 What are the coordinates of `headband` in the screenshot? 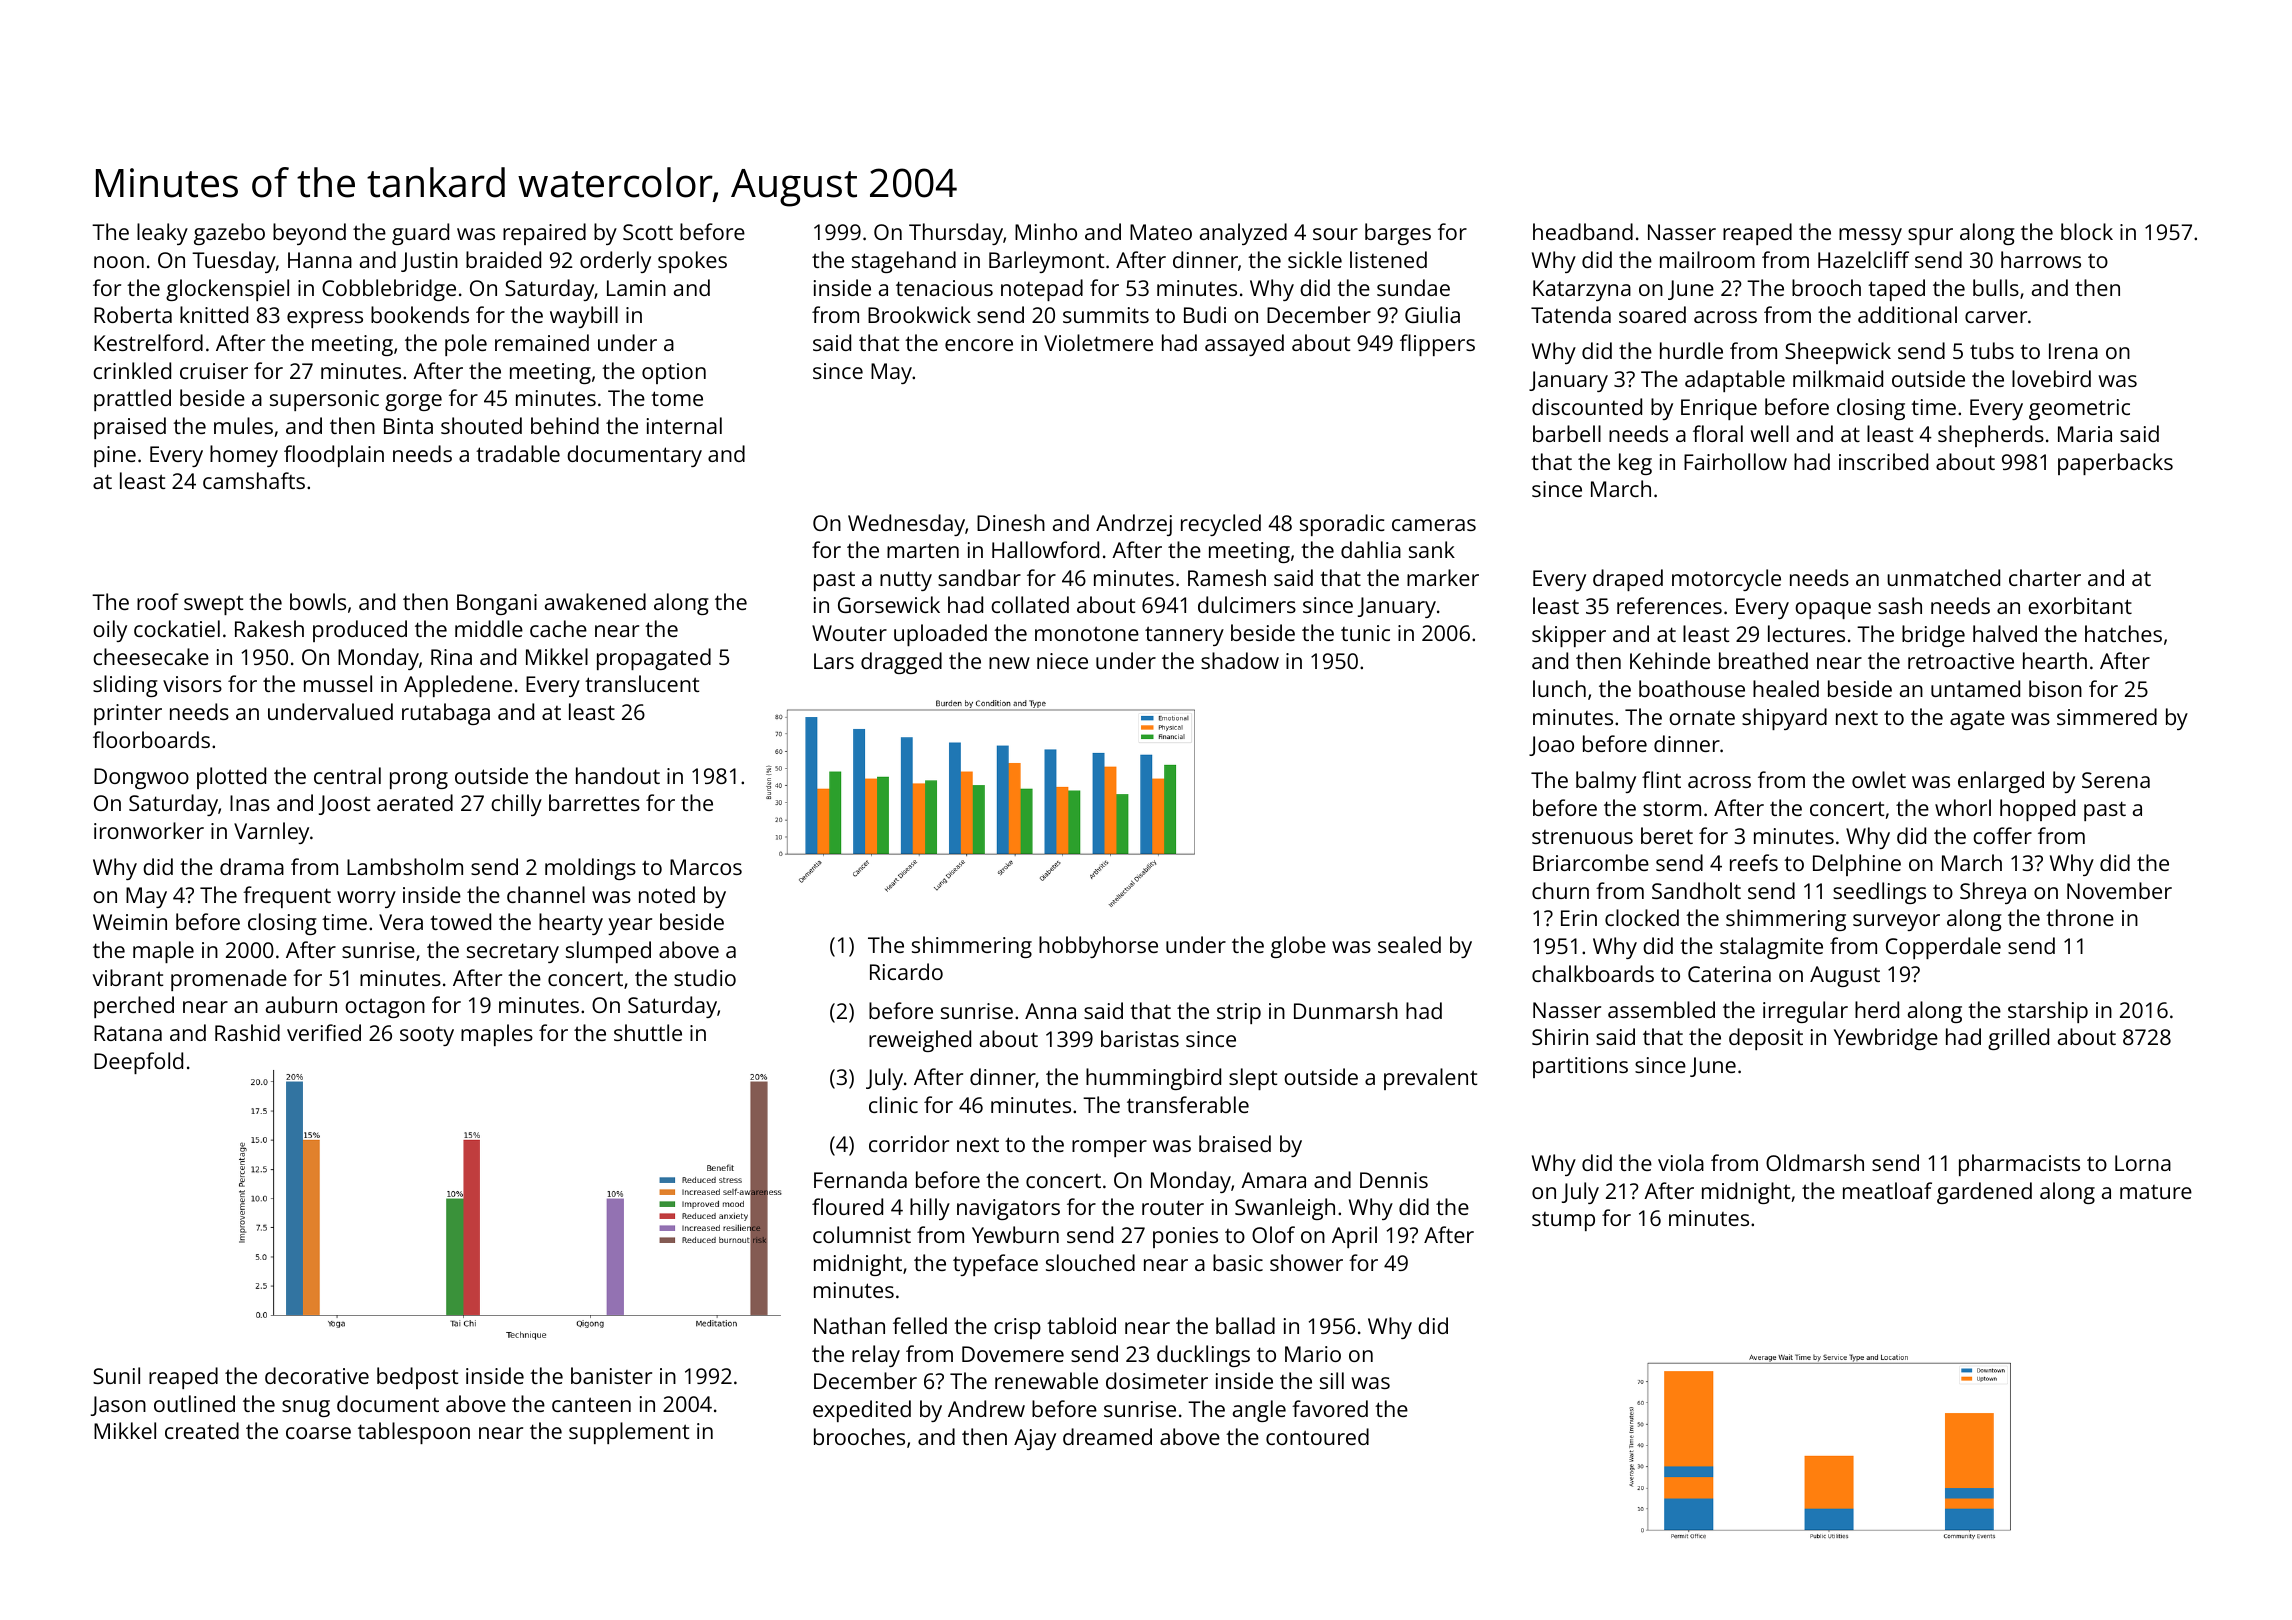 It's located at (1583, 231).
